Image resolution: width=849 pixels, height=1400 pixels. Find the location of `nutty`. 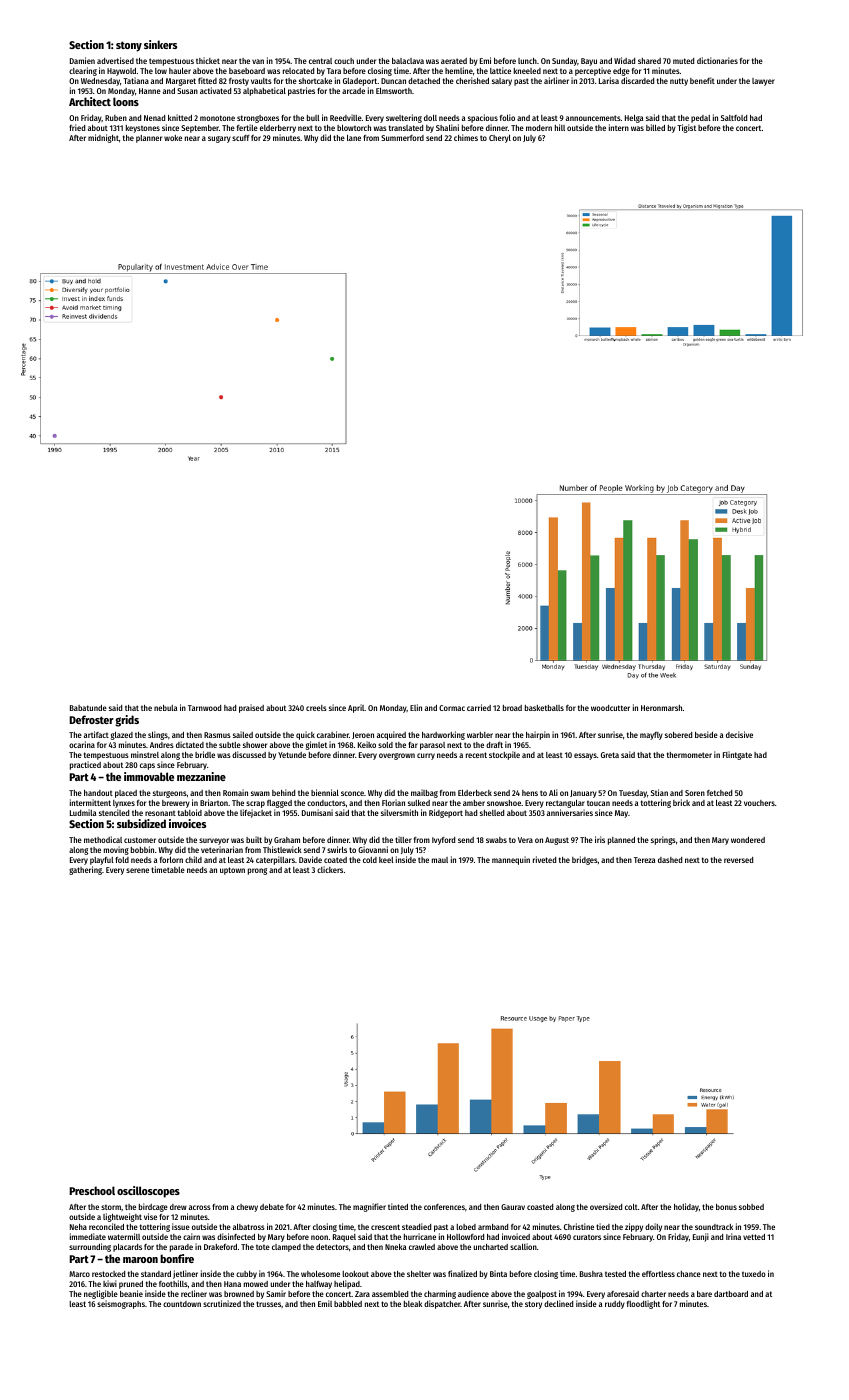

nutty is located at coordinates (679, 82).
